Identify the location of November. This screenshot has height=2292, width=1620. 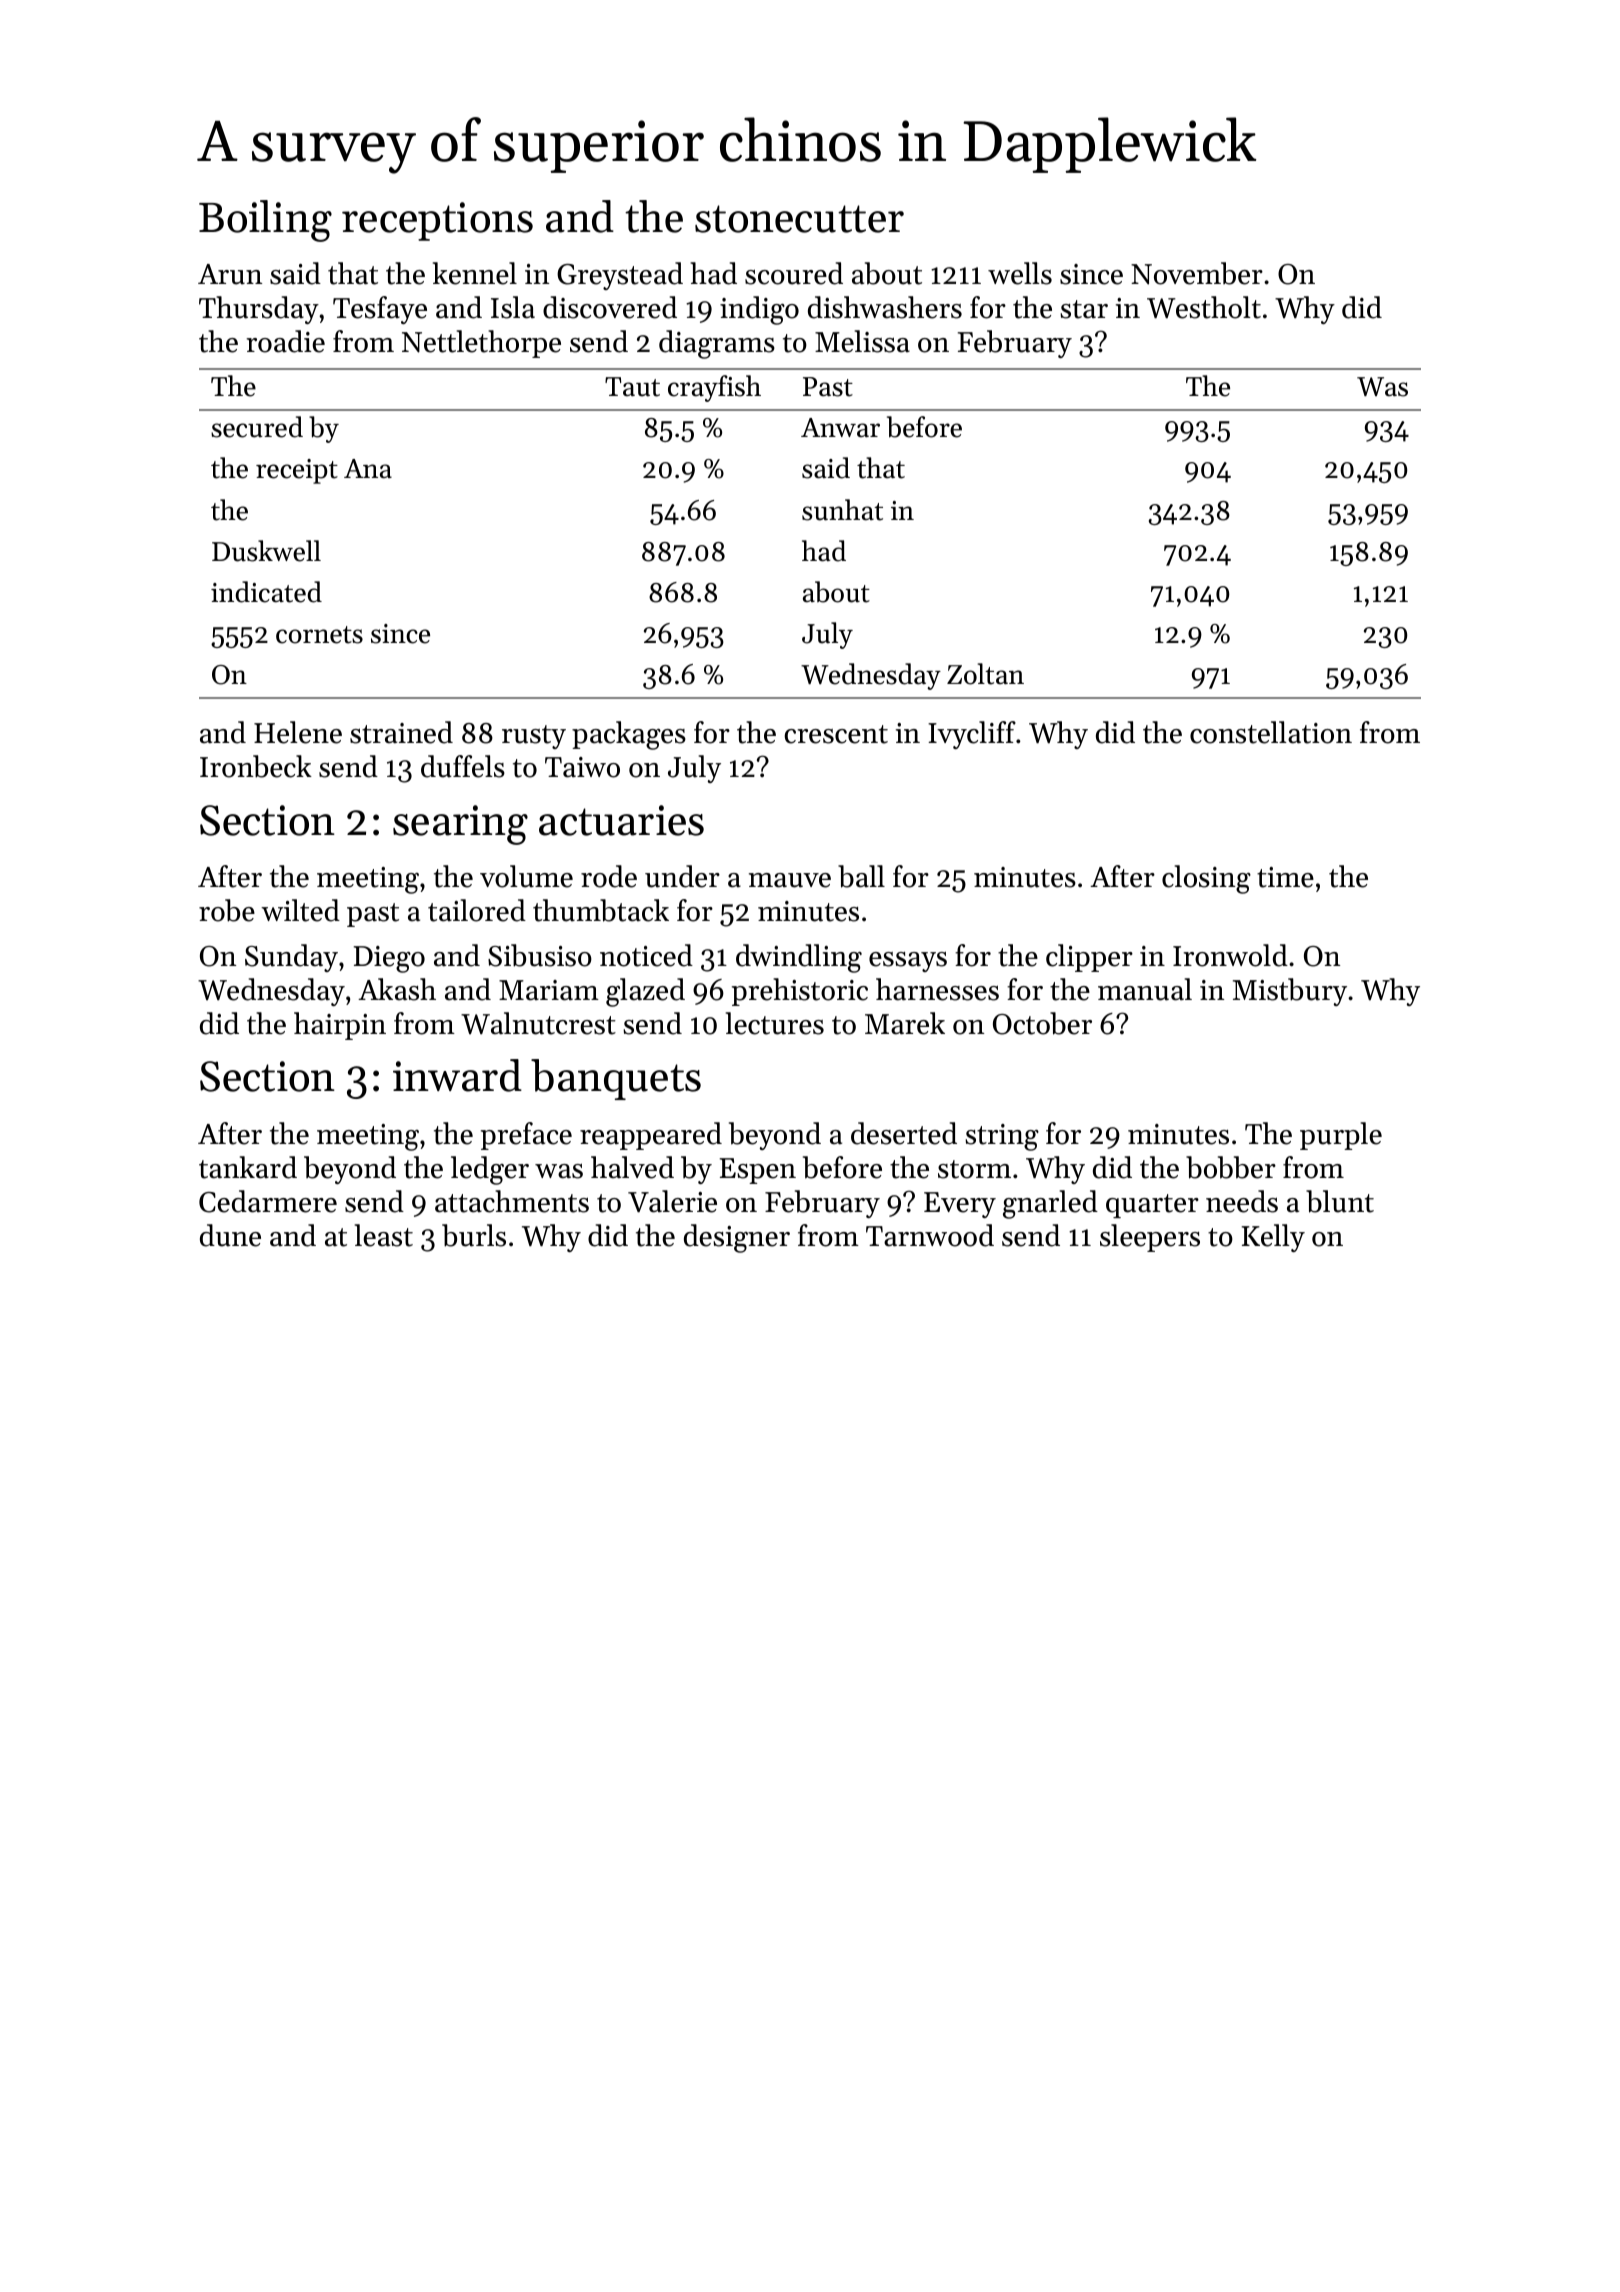
(1197, 273).
